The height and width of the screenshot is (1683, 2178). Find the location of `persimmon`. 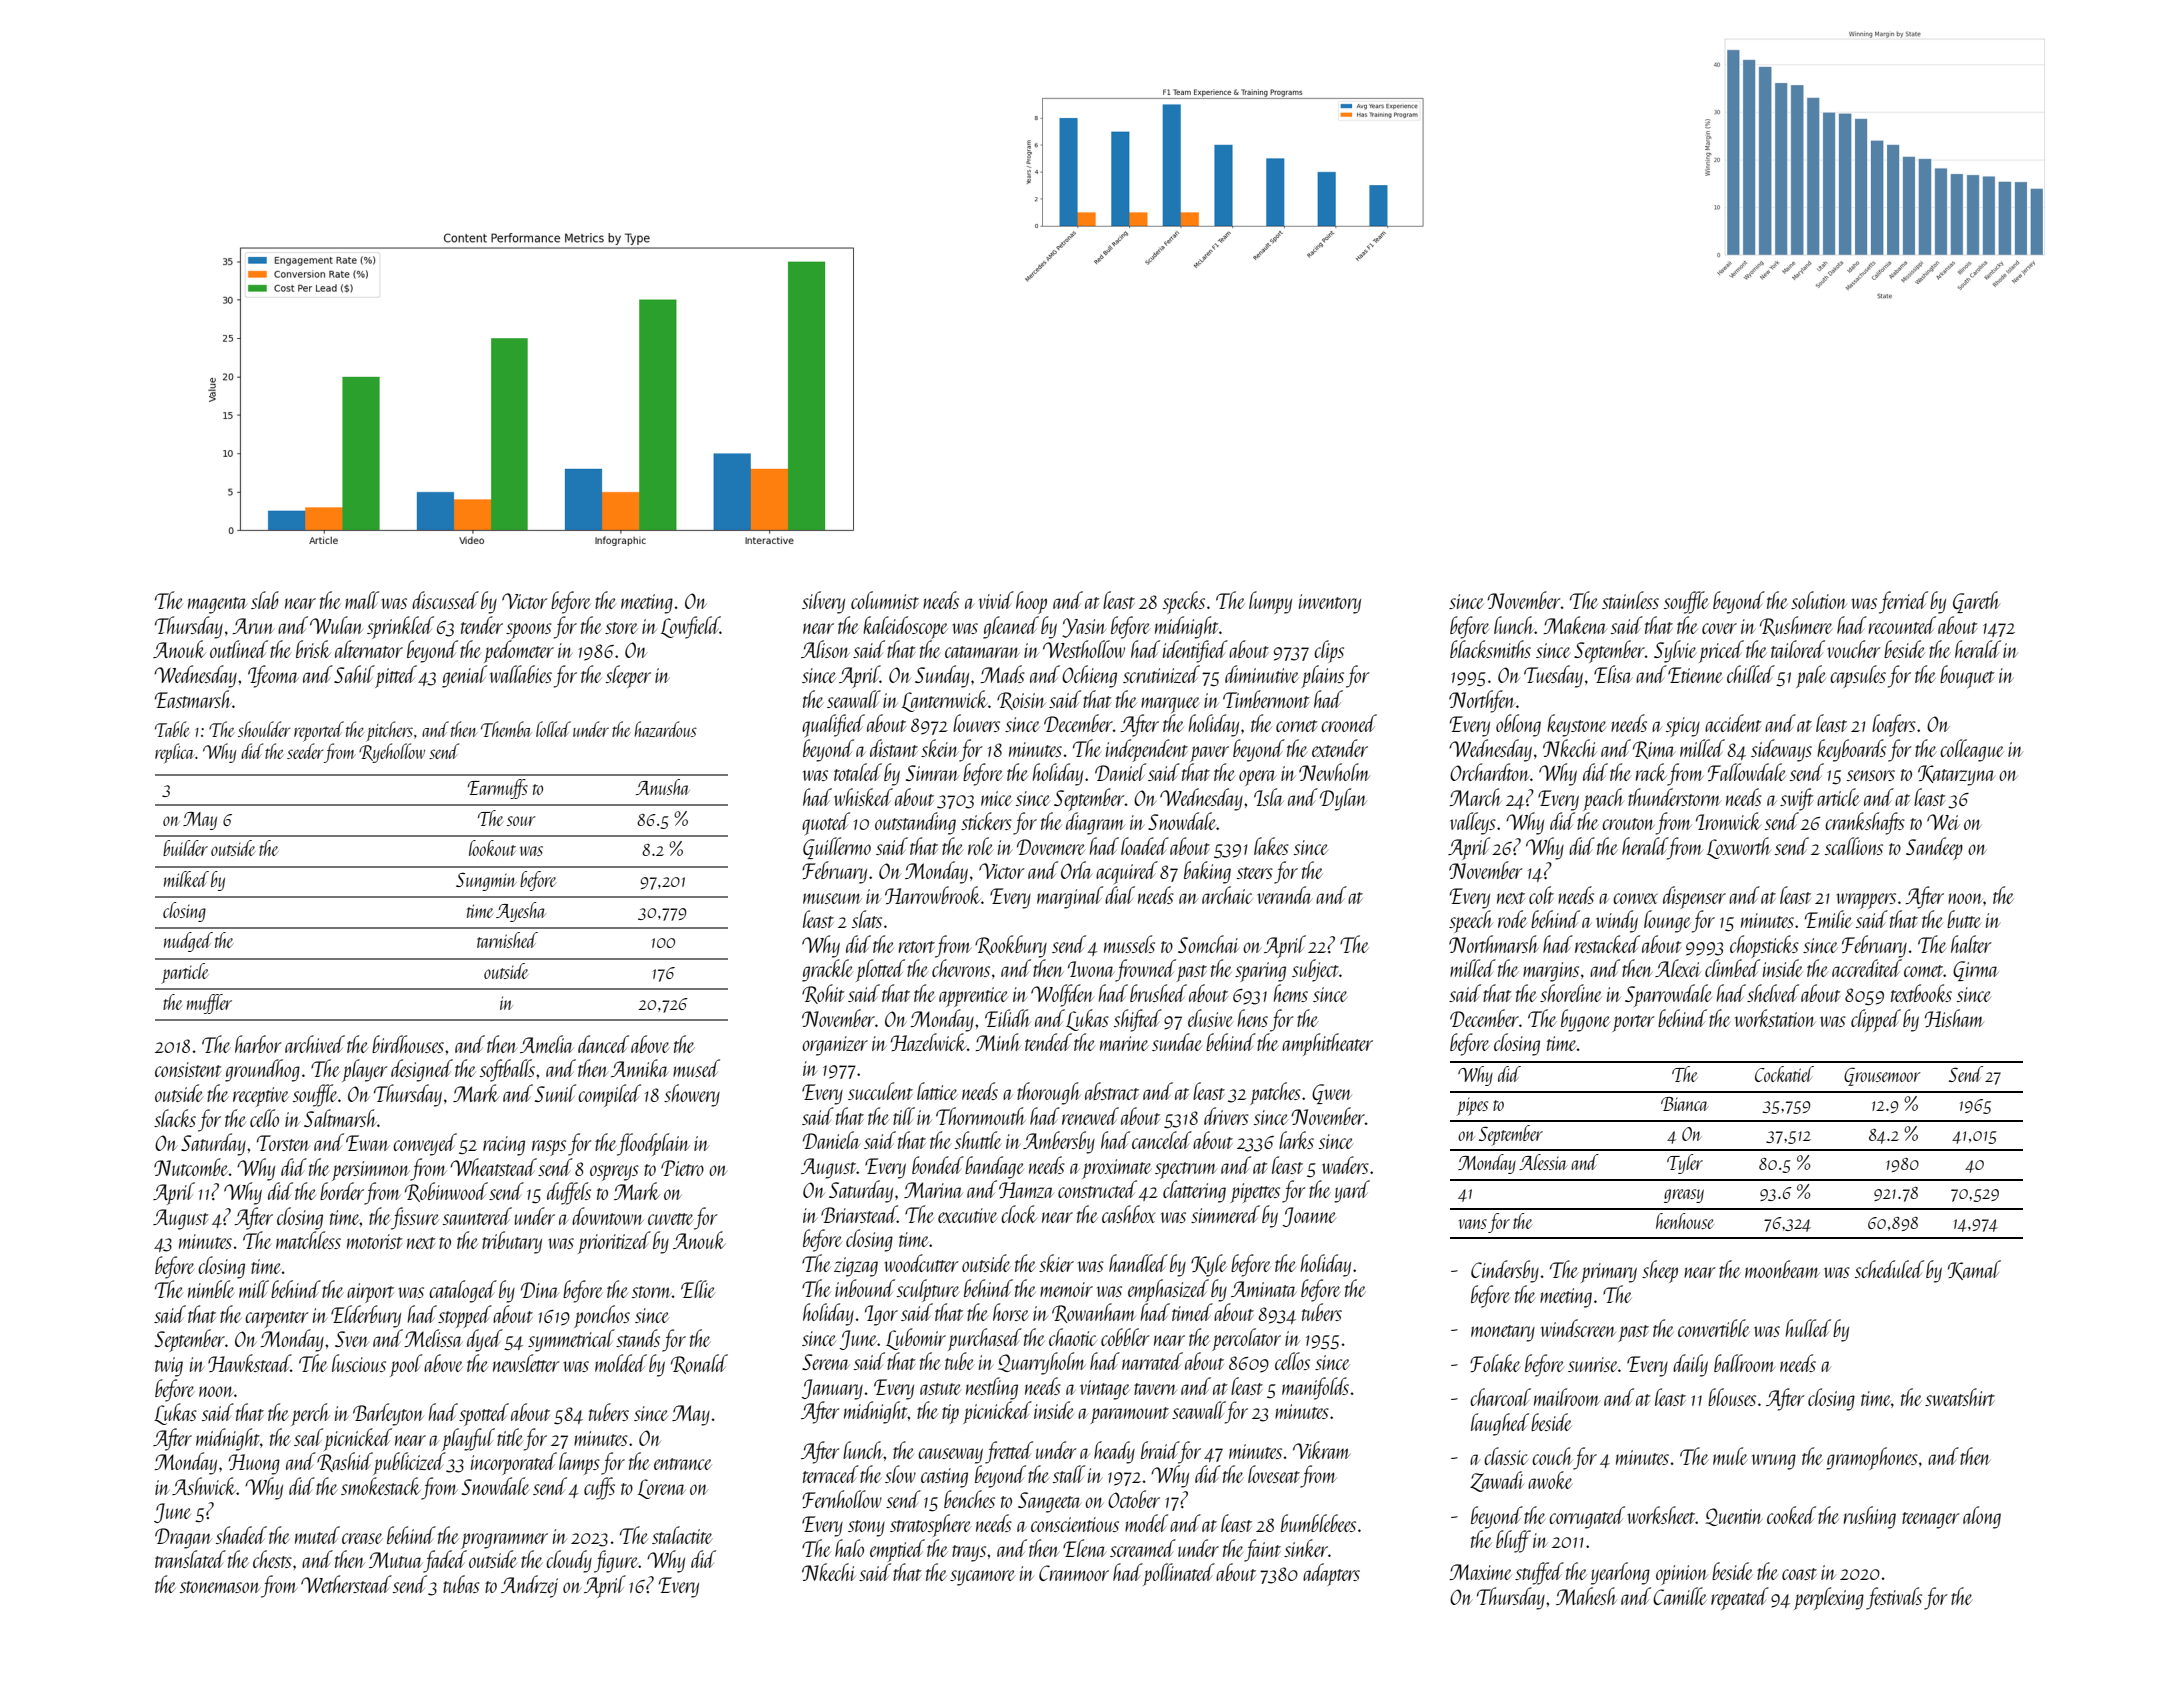

persimmon is located at coordinates (370, 1171).
